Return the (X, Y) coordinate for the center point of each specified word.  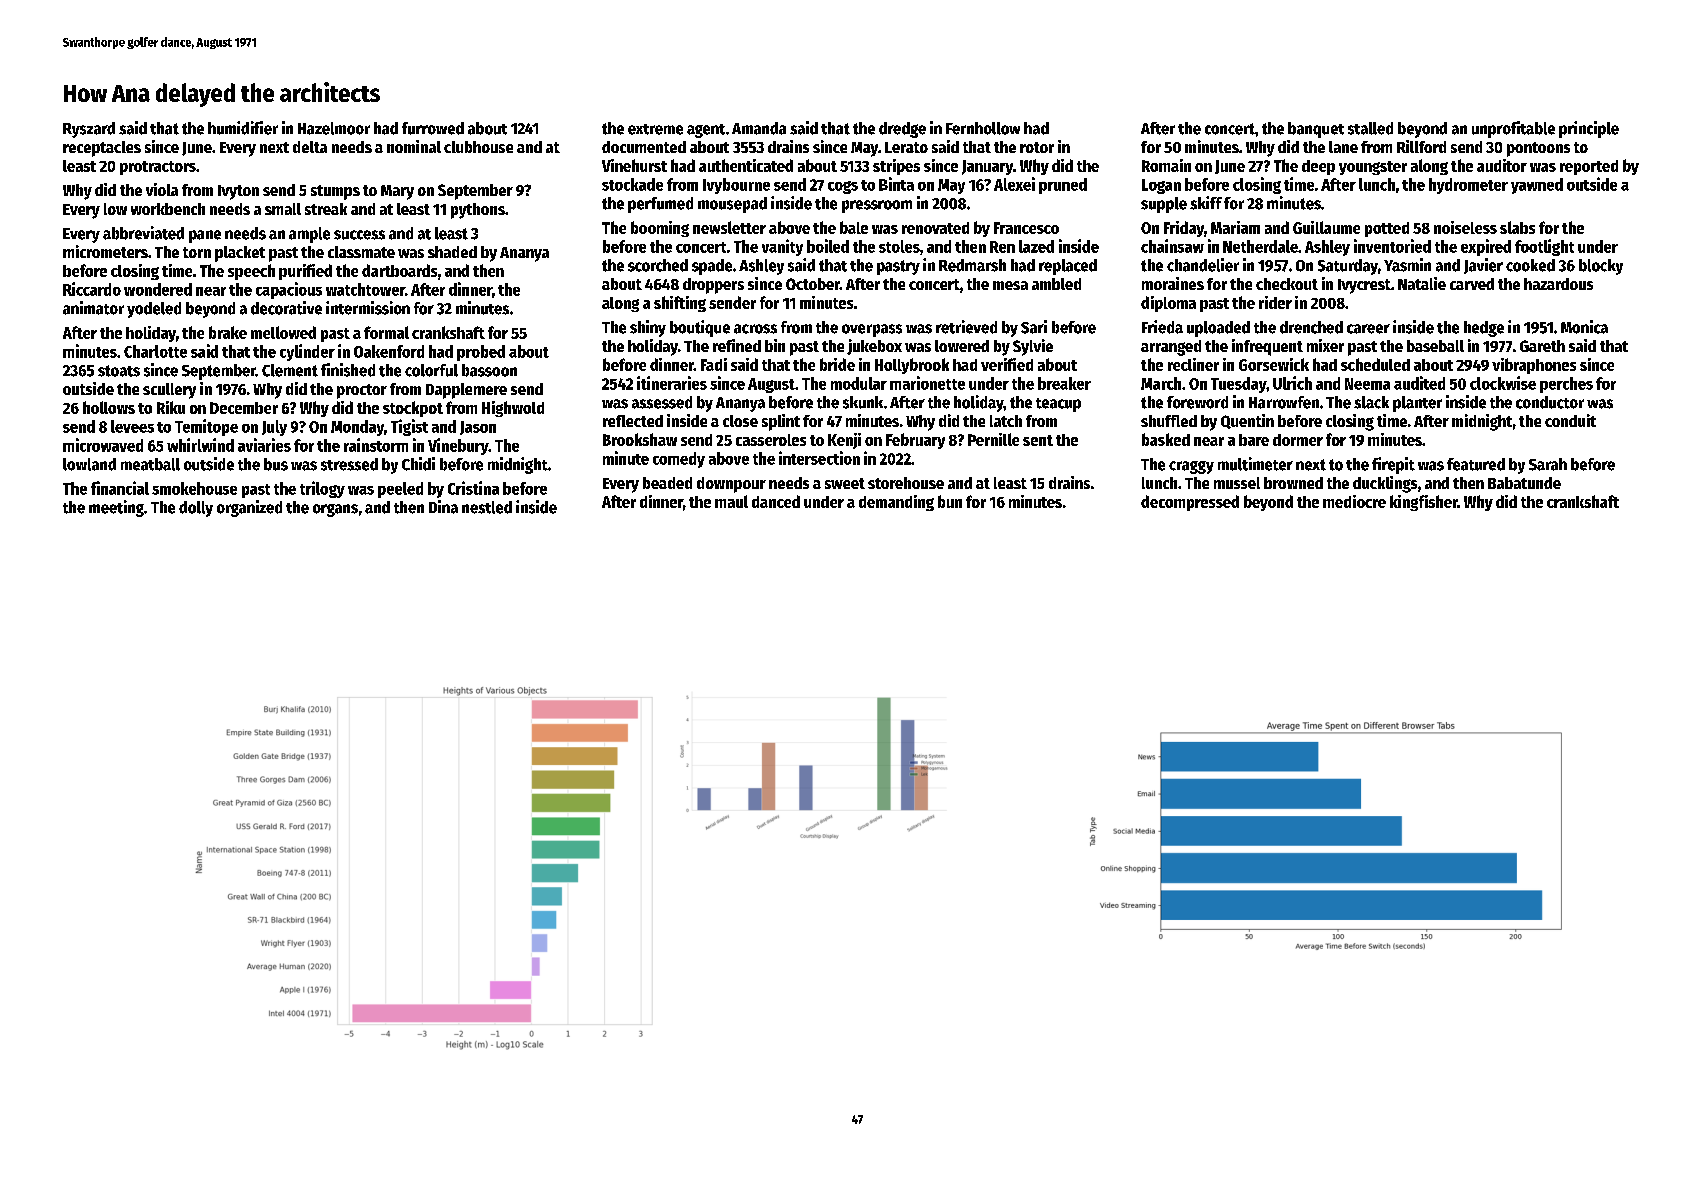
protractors (158, 168)
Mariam (1235, 227)
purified (305, 272)
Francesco (1026, 228)
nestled (487, 507)
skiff (1206, 203)
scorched (658, 265)
